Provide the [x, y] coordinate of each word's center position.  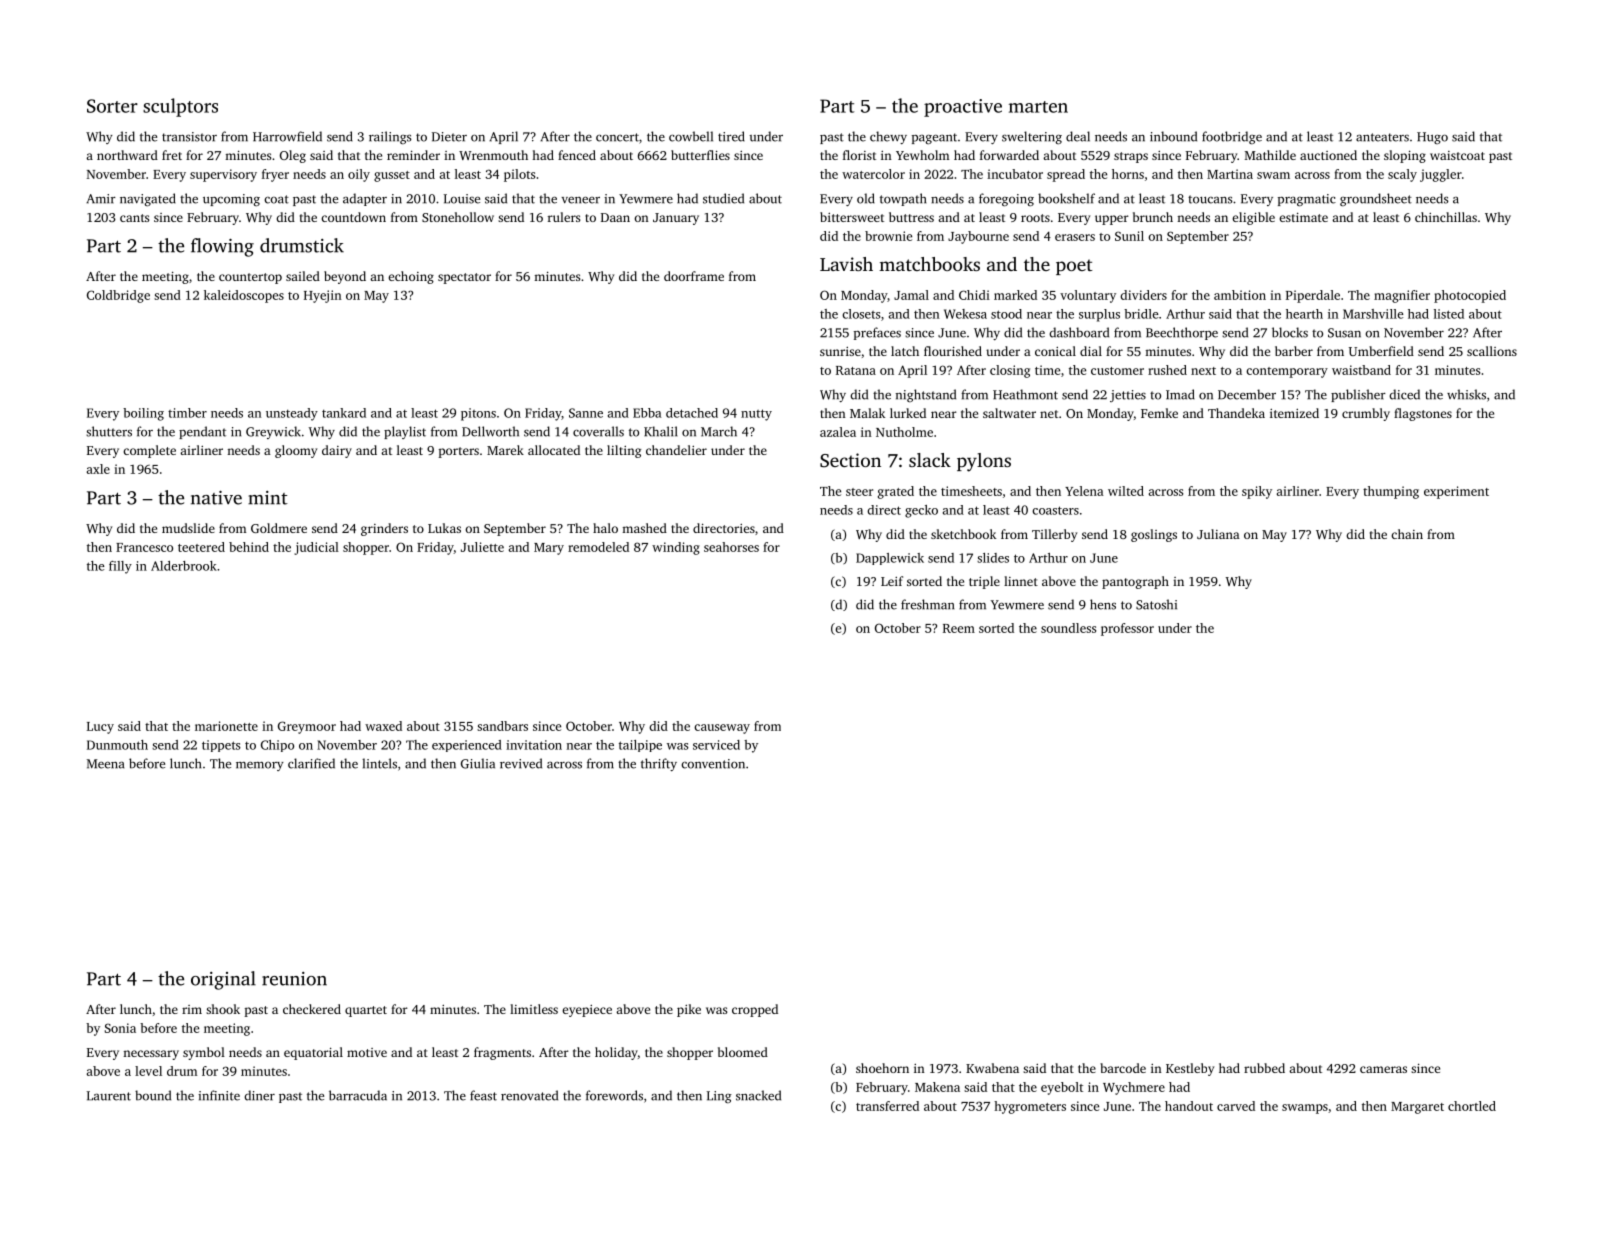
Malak [867, 413]
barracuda [358, 1095]
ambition [1240, 295]
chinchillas [1446, 217]
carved [1236, 1106]
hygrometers [1030, 1107]
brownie [888, 236]
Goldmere [279, 528]
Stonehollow [458, 217]
